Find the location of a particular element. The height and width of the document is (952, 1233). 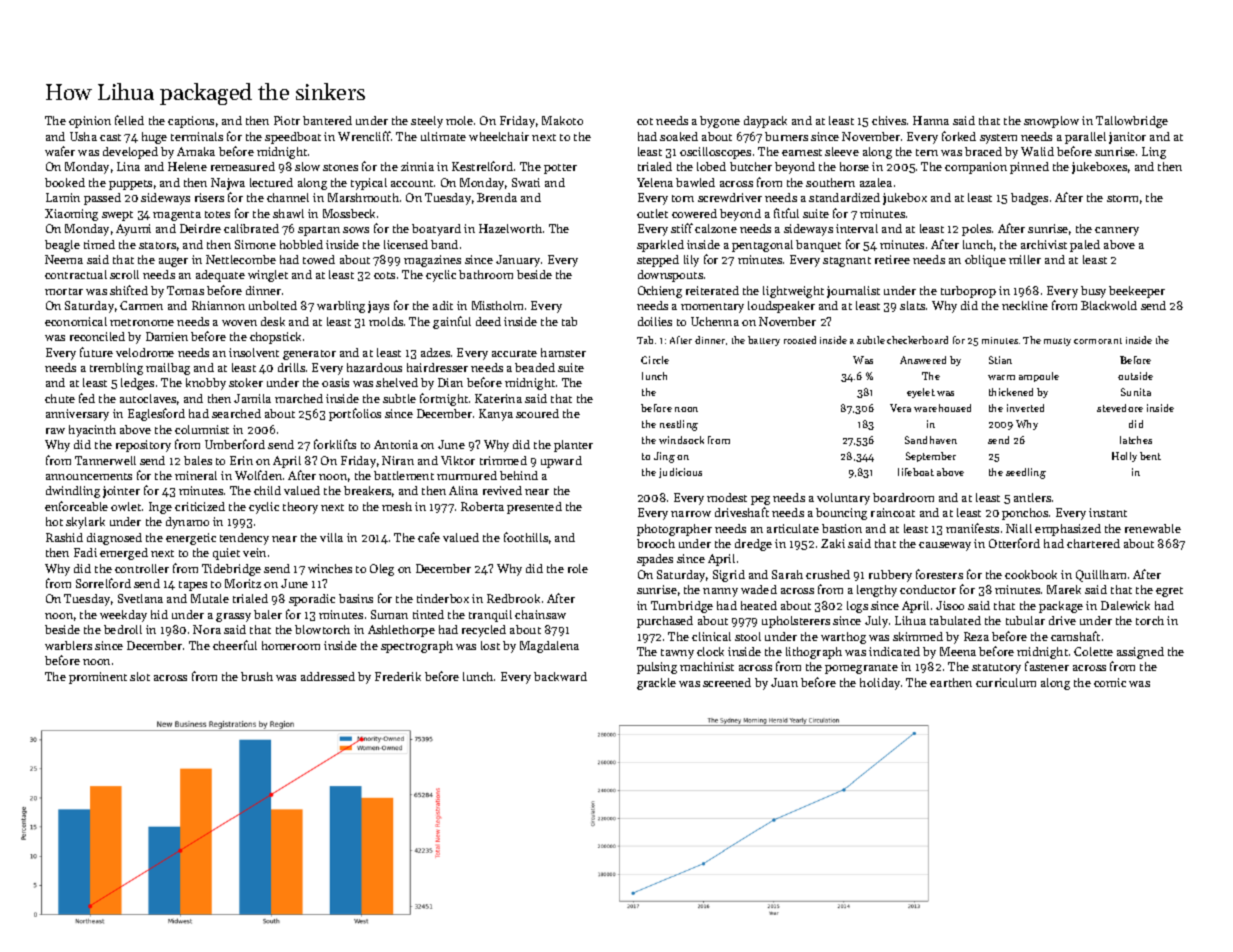

Najwa is located at coordinates (228, 184).
